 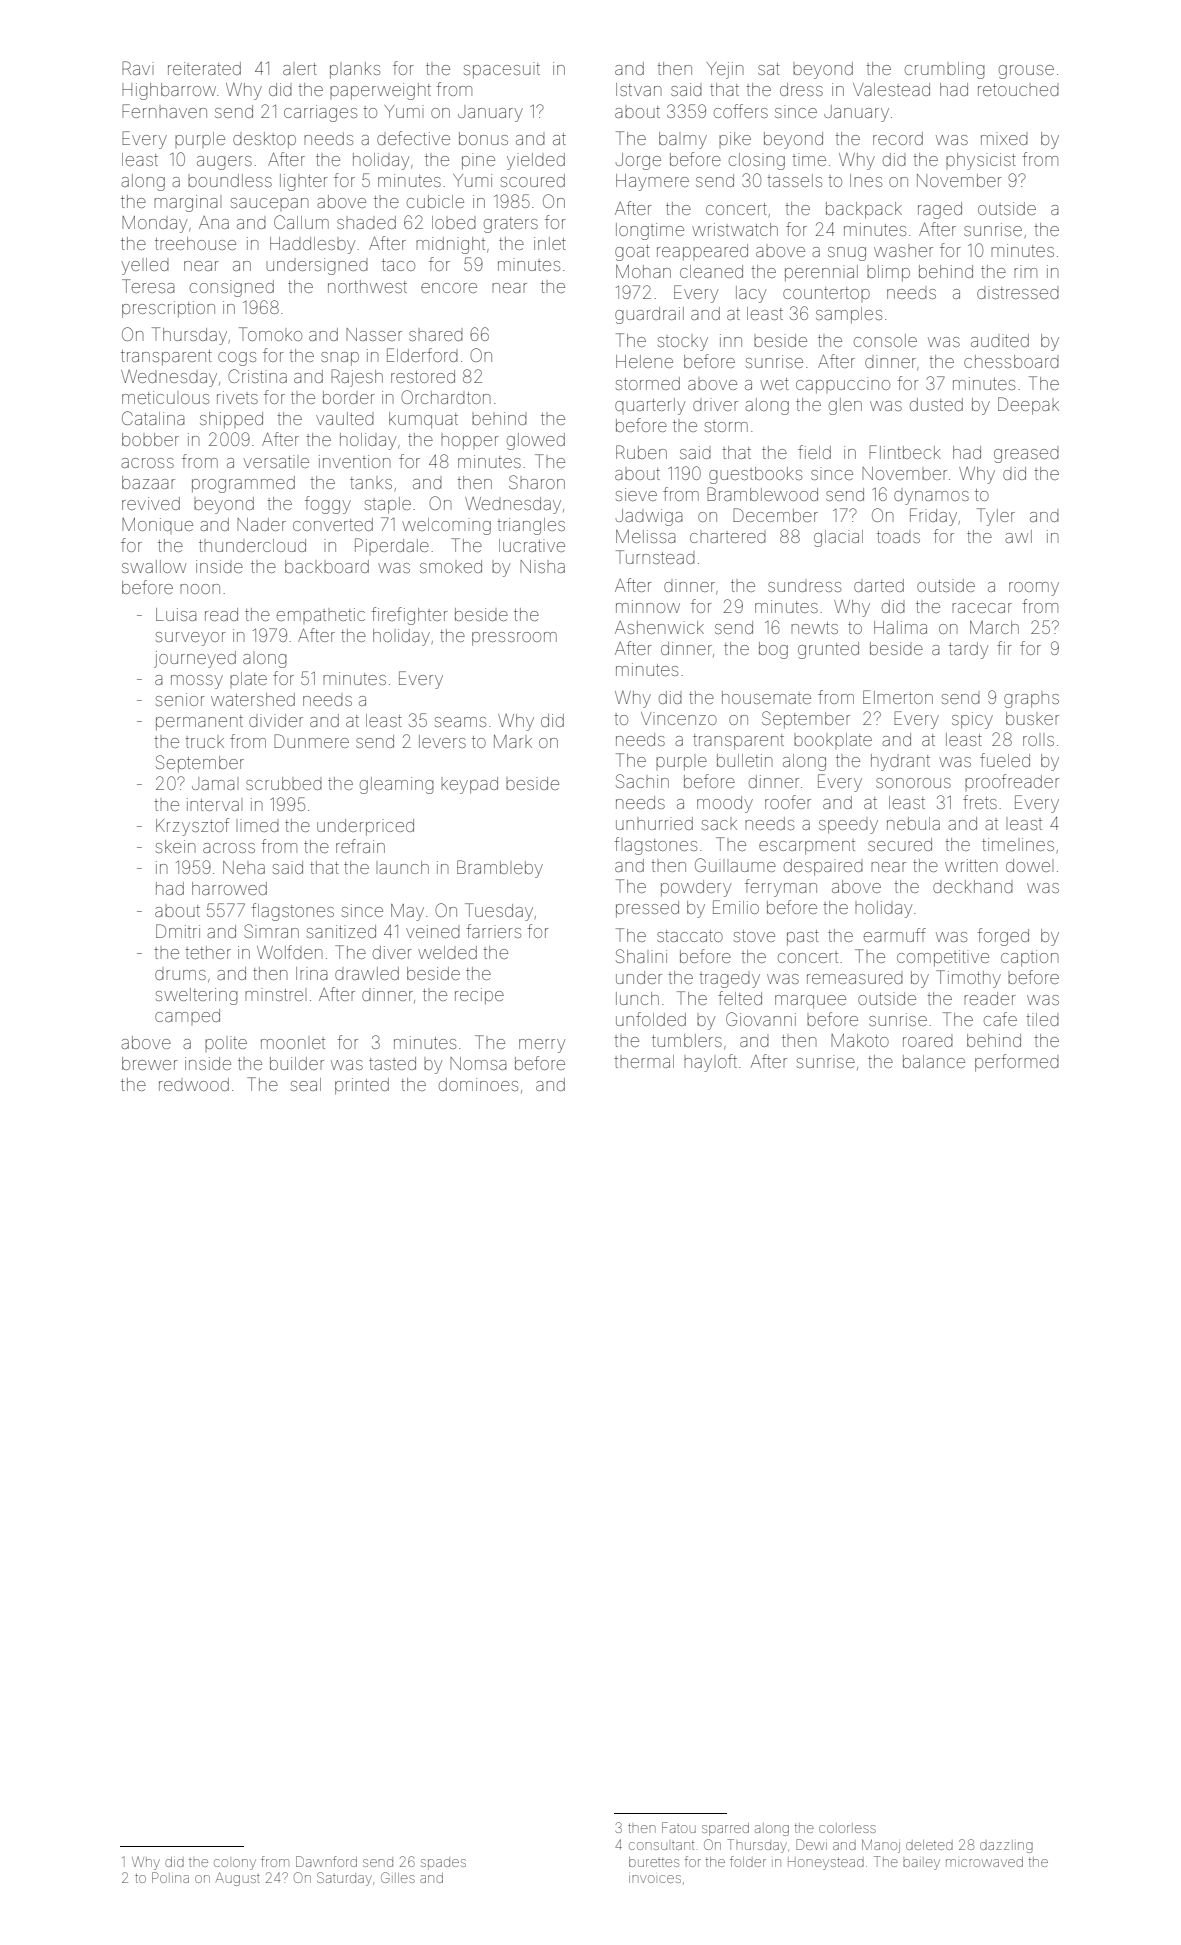 What do you see at coordinates (344, 1879) in the image?
I see `Saturday` at bounding box center [344, 1879].
